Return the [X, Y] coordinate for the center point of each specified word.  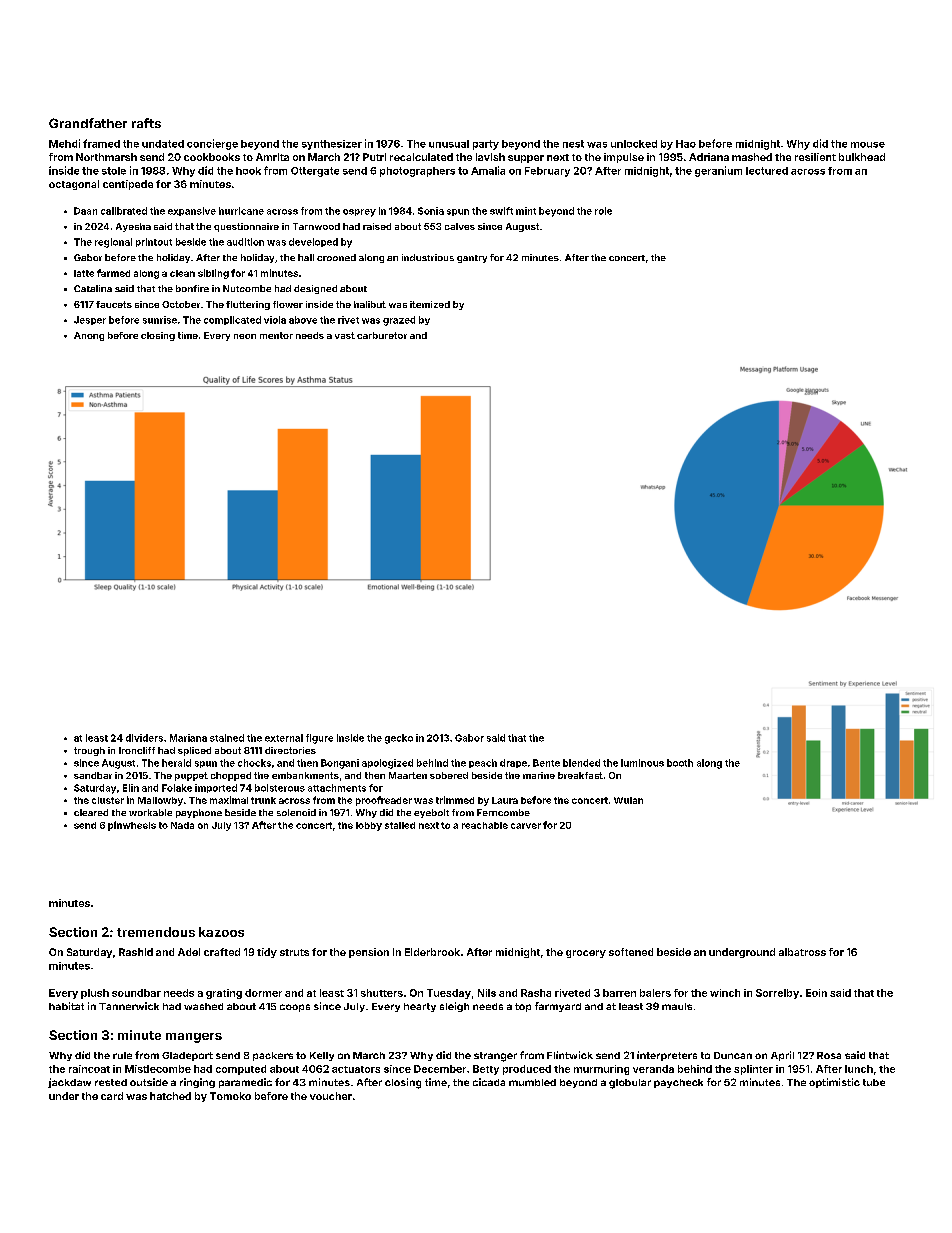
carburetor [382, 335]
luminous [642, 763]
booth [680, 763]
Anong [89, 336]
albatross [802, 952]
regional [113, 243]
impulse [624, 158]
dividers [144, 738]
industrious [428, 257]
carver [526, 826]
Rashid [136, 952]
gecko [399, 739]
